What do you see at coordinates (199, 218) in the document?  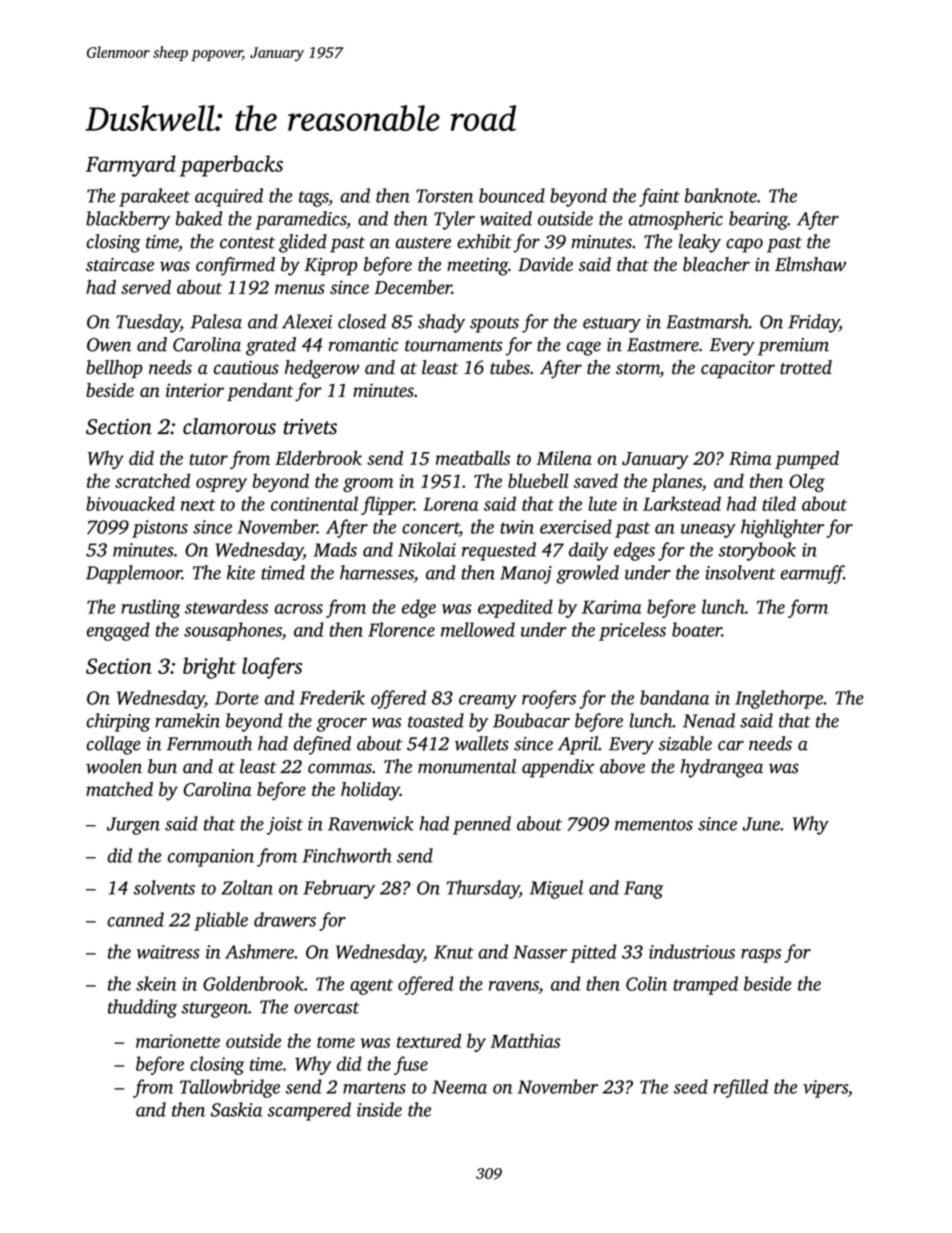 I see `baked` at bounding box center [199, 218].
